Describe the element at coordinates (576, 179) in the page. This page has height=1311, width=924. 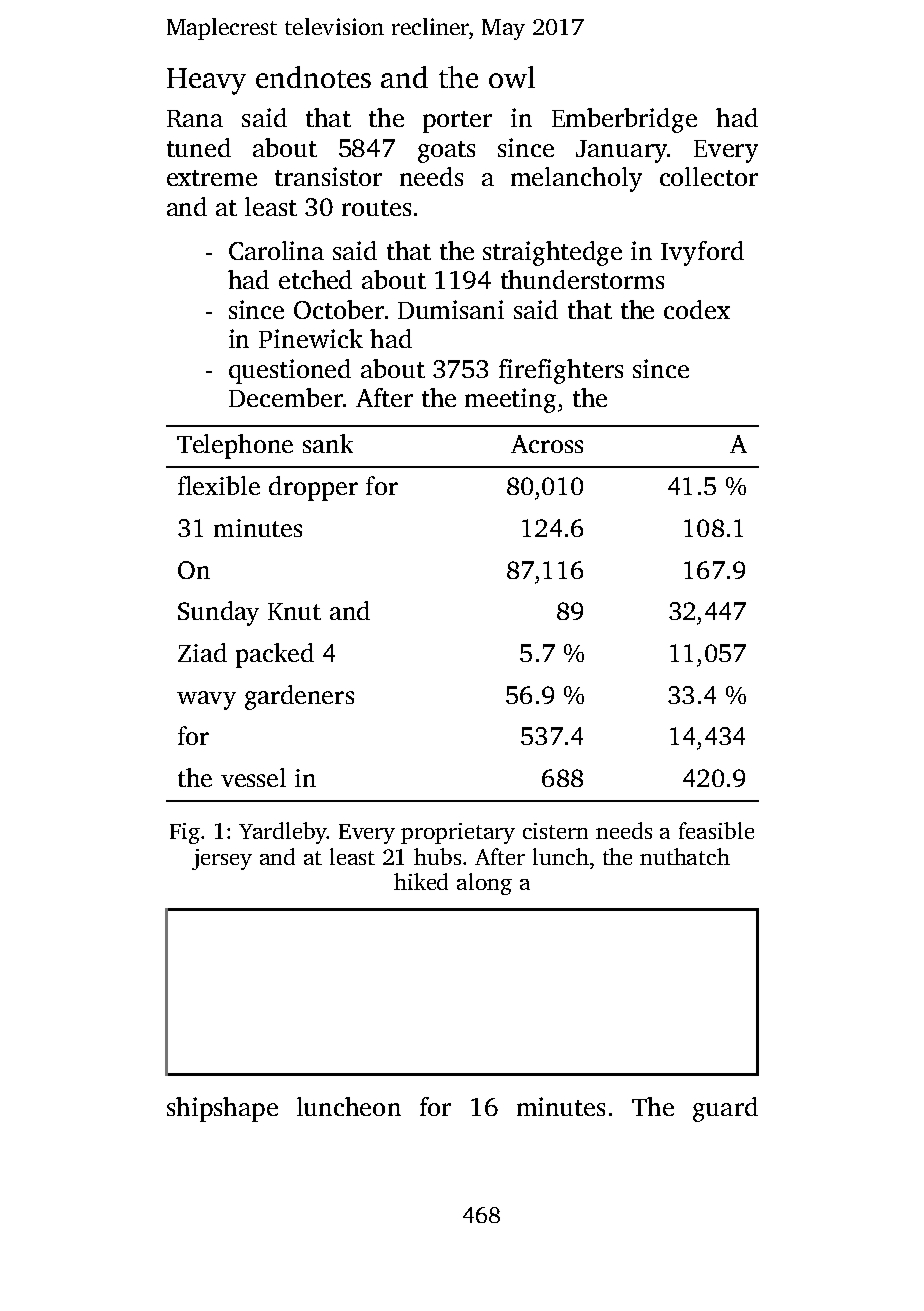
I see `melancholy` at that location.
